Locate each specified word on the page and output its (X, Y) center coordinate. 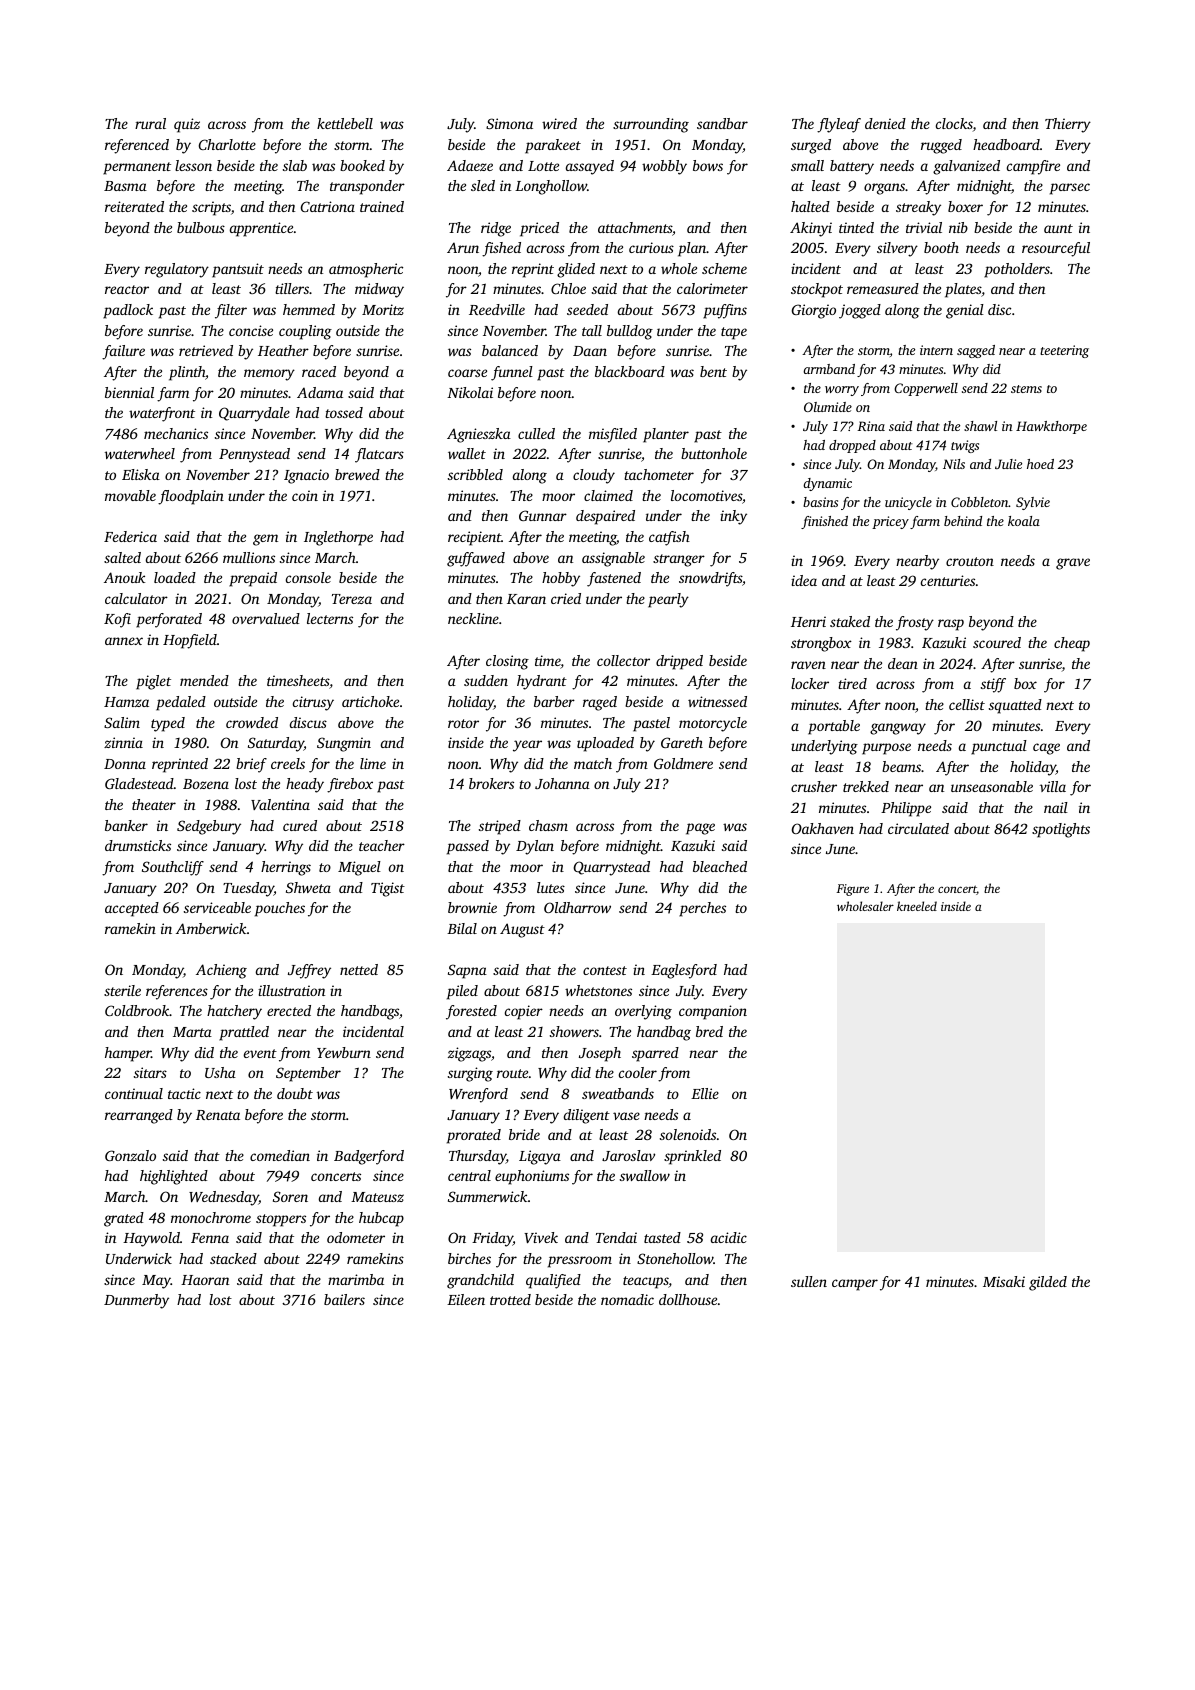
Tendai (616, 1237)
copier (524, 1012)
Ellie (705, 1093)
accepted (132, 909)
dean (903, 663)
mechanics (176, 433)
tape (734, 333)
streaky (918, 208)
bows (708, 165)
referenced (137, 146)
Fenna (210, 1238)
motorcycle (713, 724)
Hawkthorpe (1051, 427)
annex (124, 641)
